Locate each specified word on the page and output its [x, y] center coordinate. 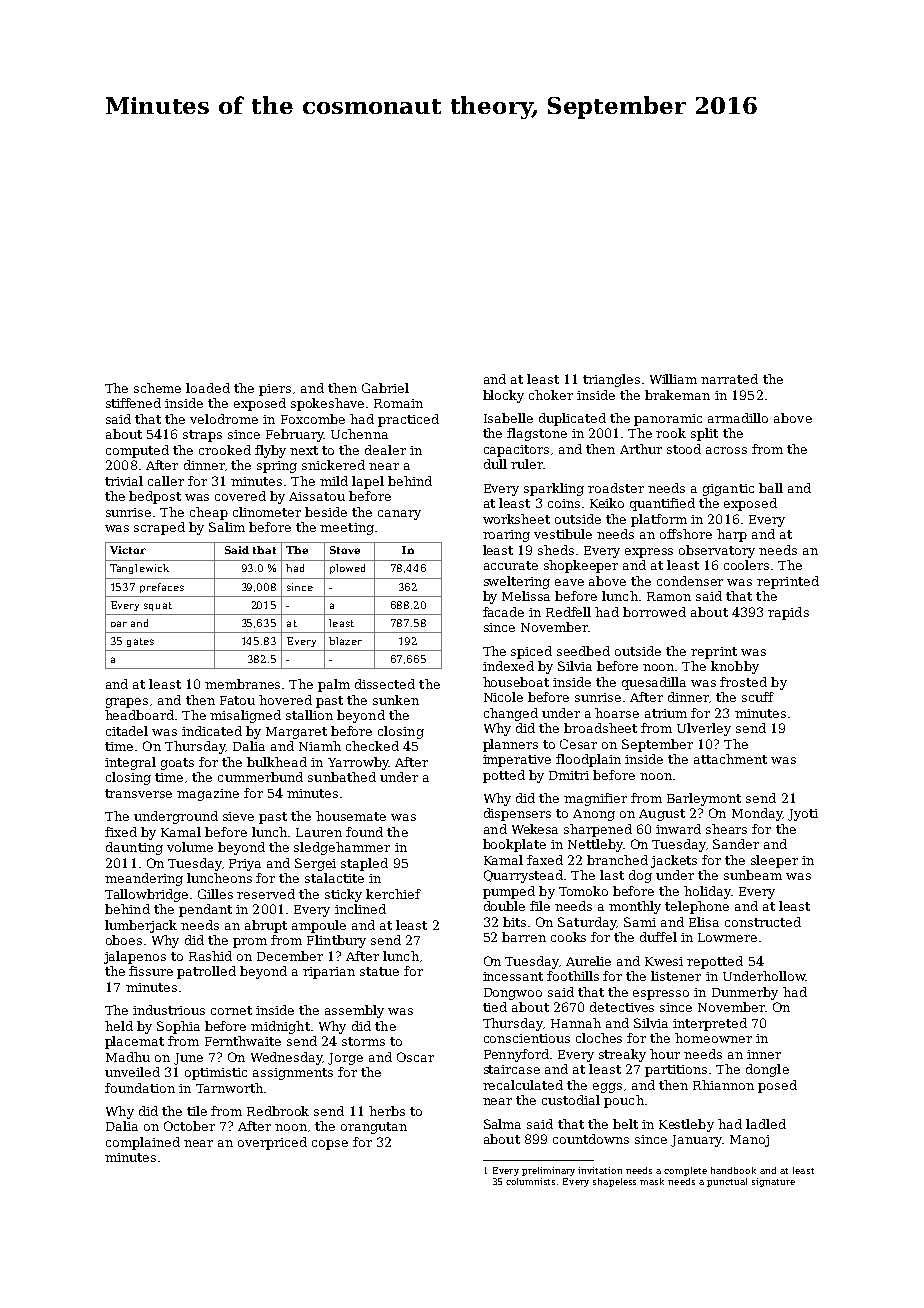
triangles [611, 380]
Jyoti [803, 815]
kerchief [393, 894]
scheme [157, 388]
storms [363, 1041]
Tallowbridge [146, 895]
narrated [729, 379]
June [188, 1059]
